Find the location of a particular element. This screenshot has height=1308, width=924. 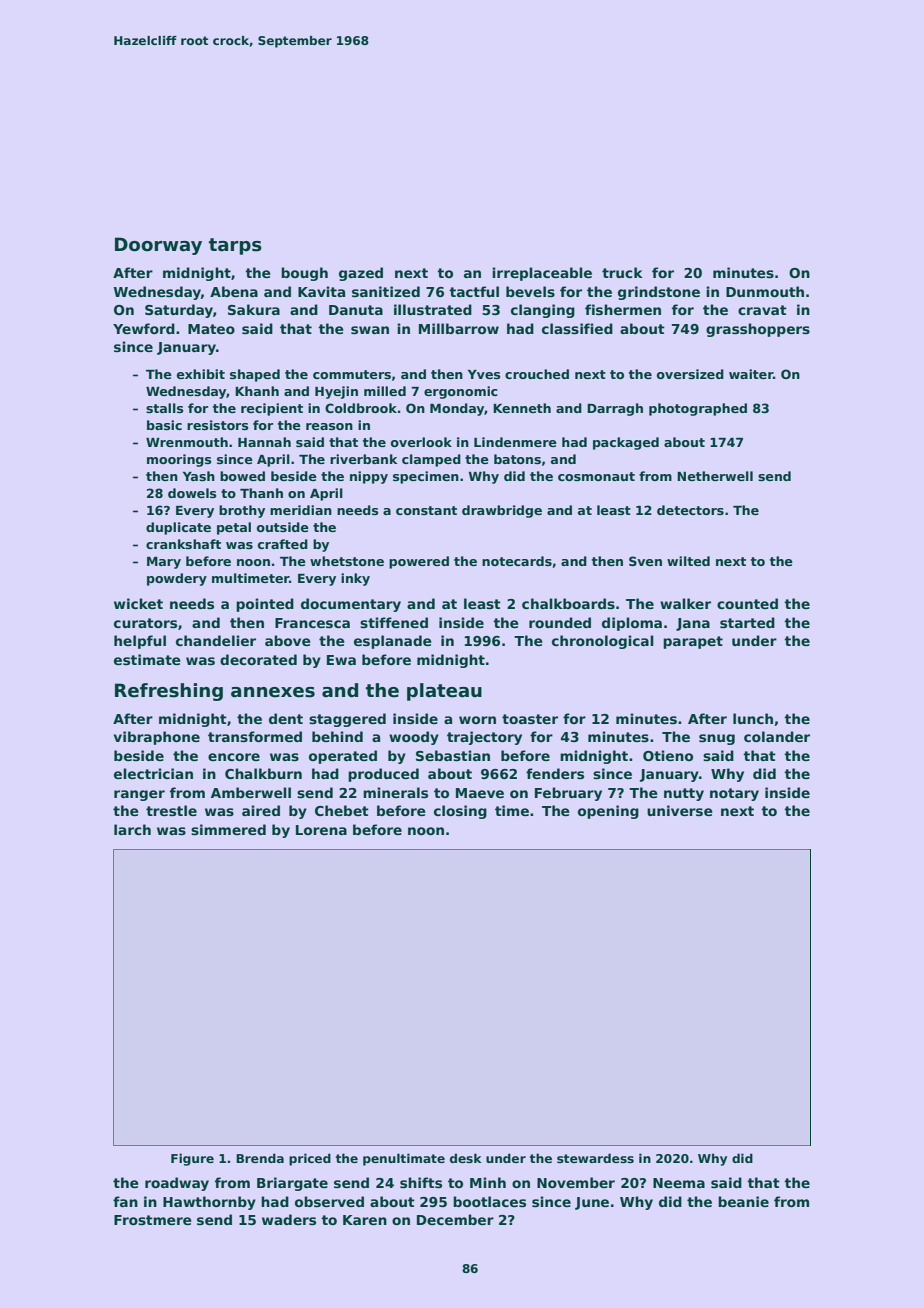

Millbarrow is located at coordinates (459, 328).
